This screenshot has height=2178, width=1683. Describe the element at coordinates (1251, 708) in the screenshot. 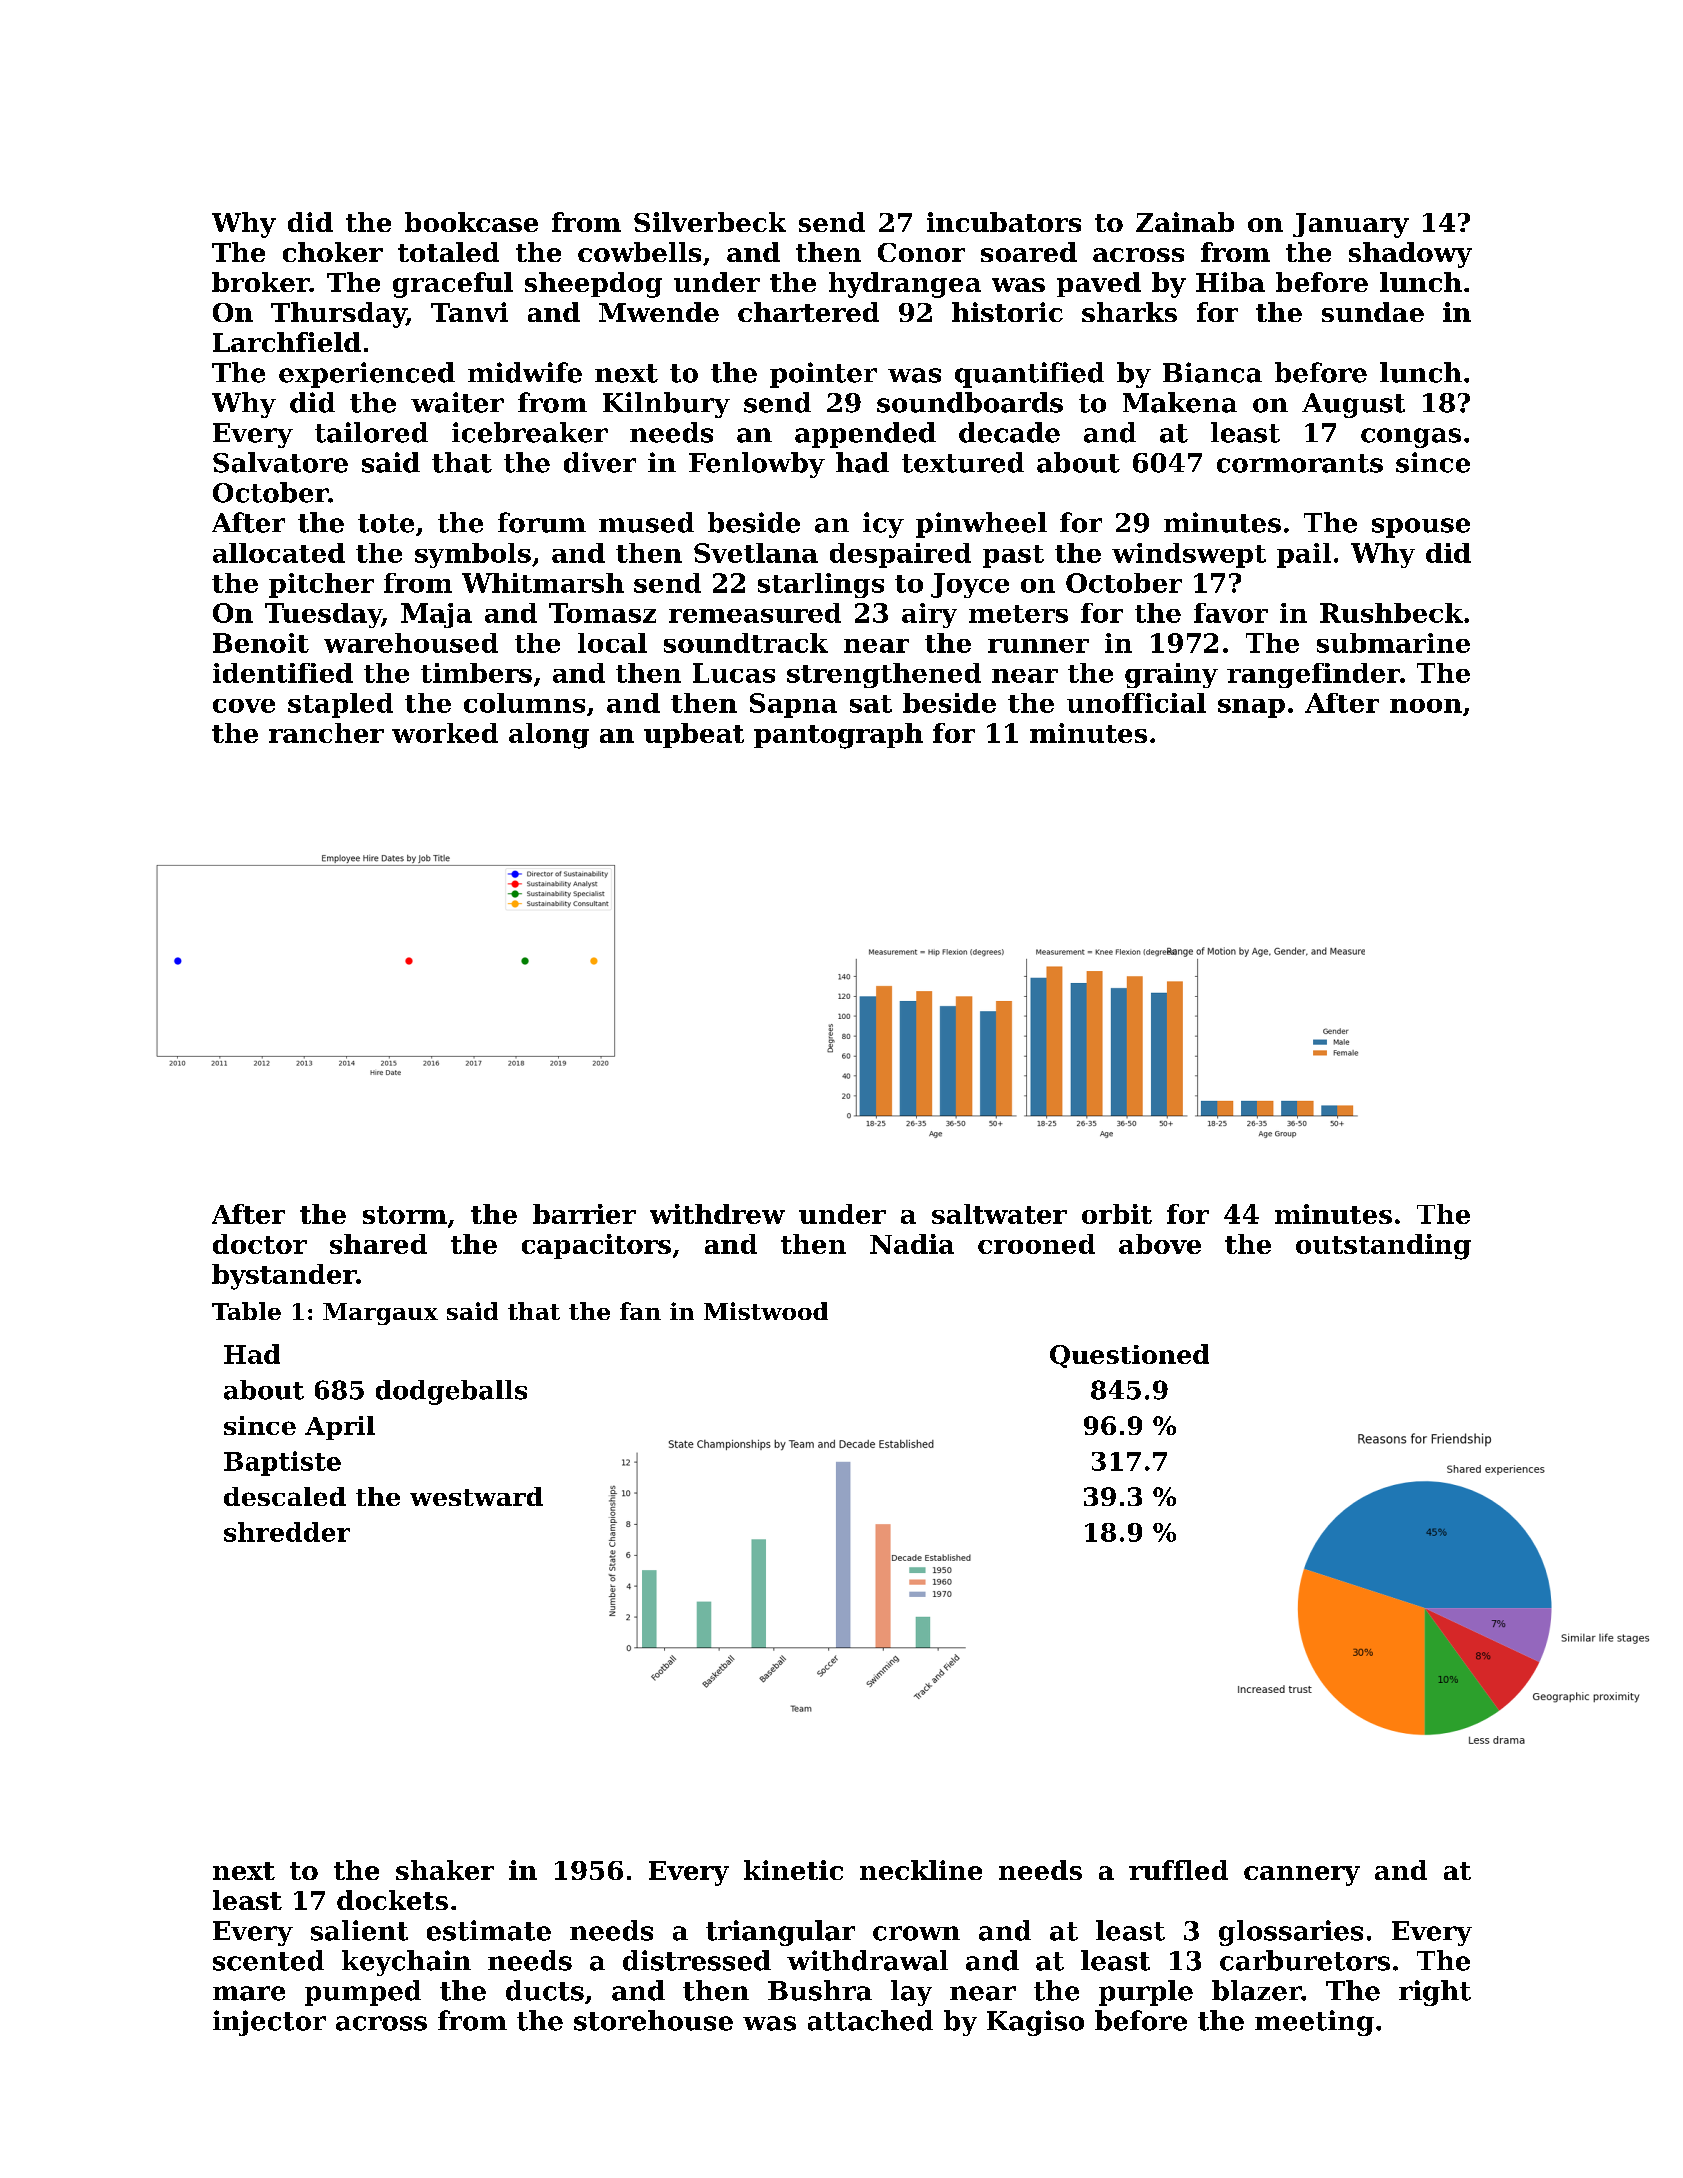

I see `snap` at that location.
